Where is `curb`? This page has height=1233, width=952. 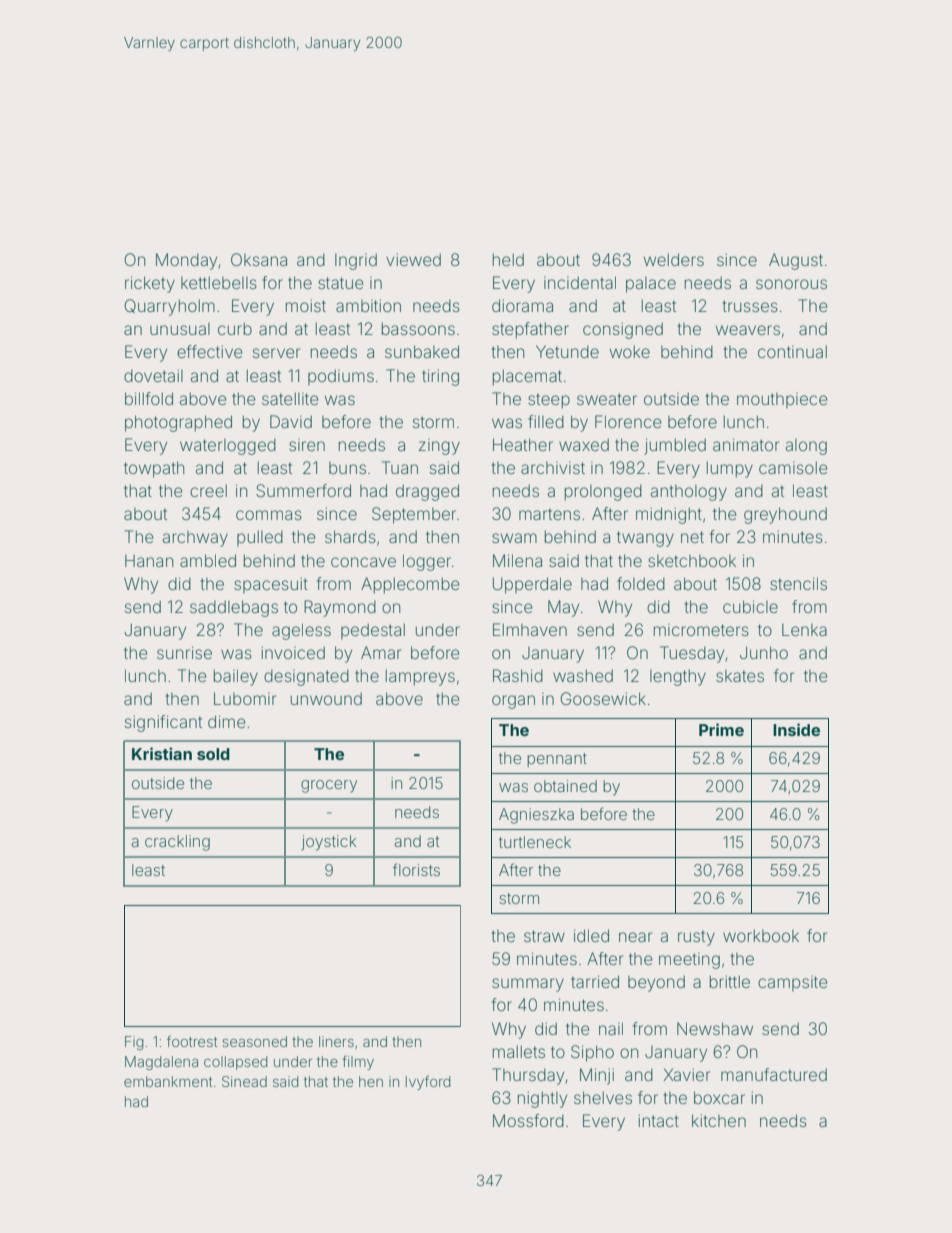
curb is located at coordinates (235, 328).
